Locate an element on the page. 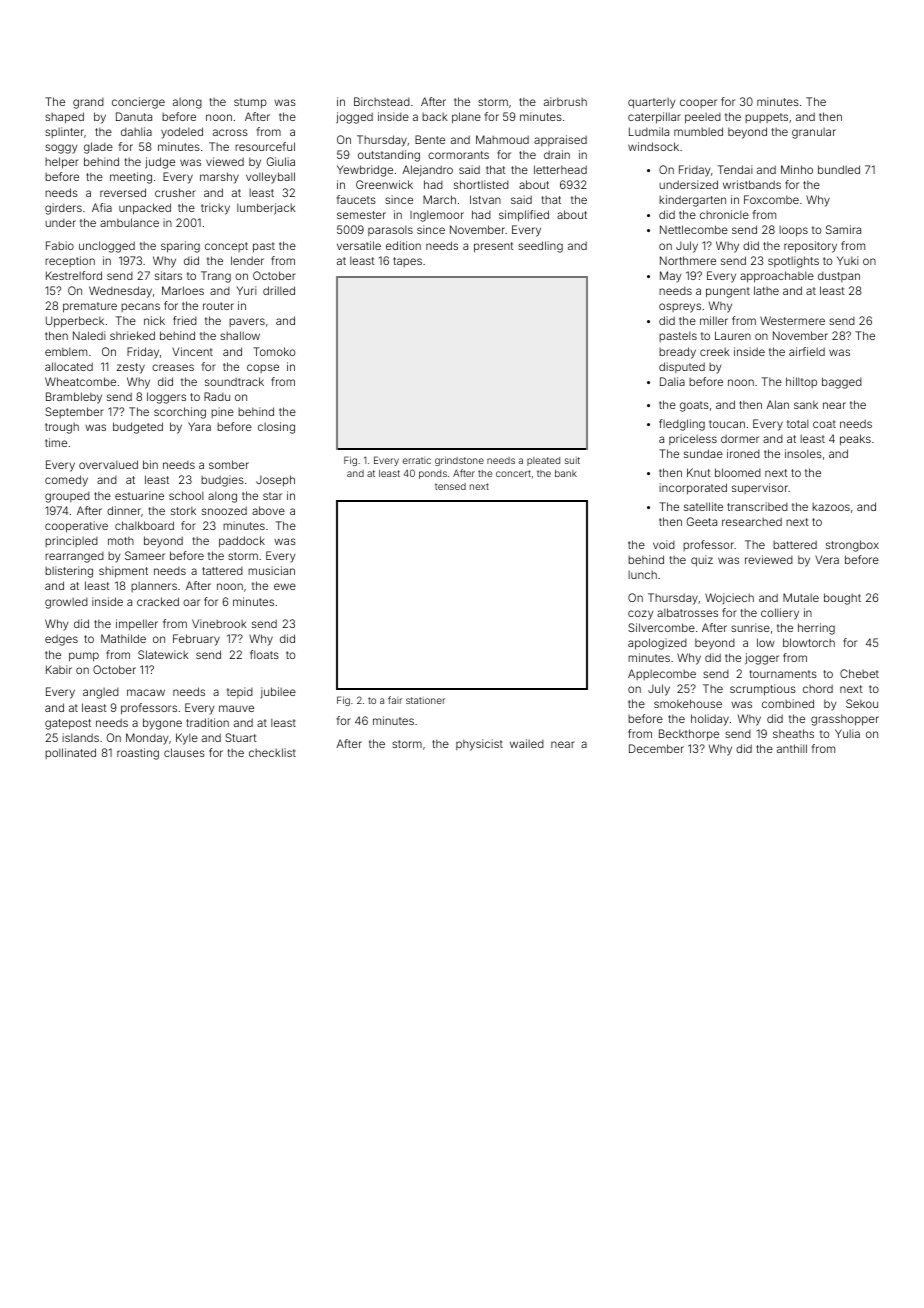  musician is located at coordinates (271, 570).
